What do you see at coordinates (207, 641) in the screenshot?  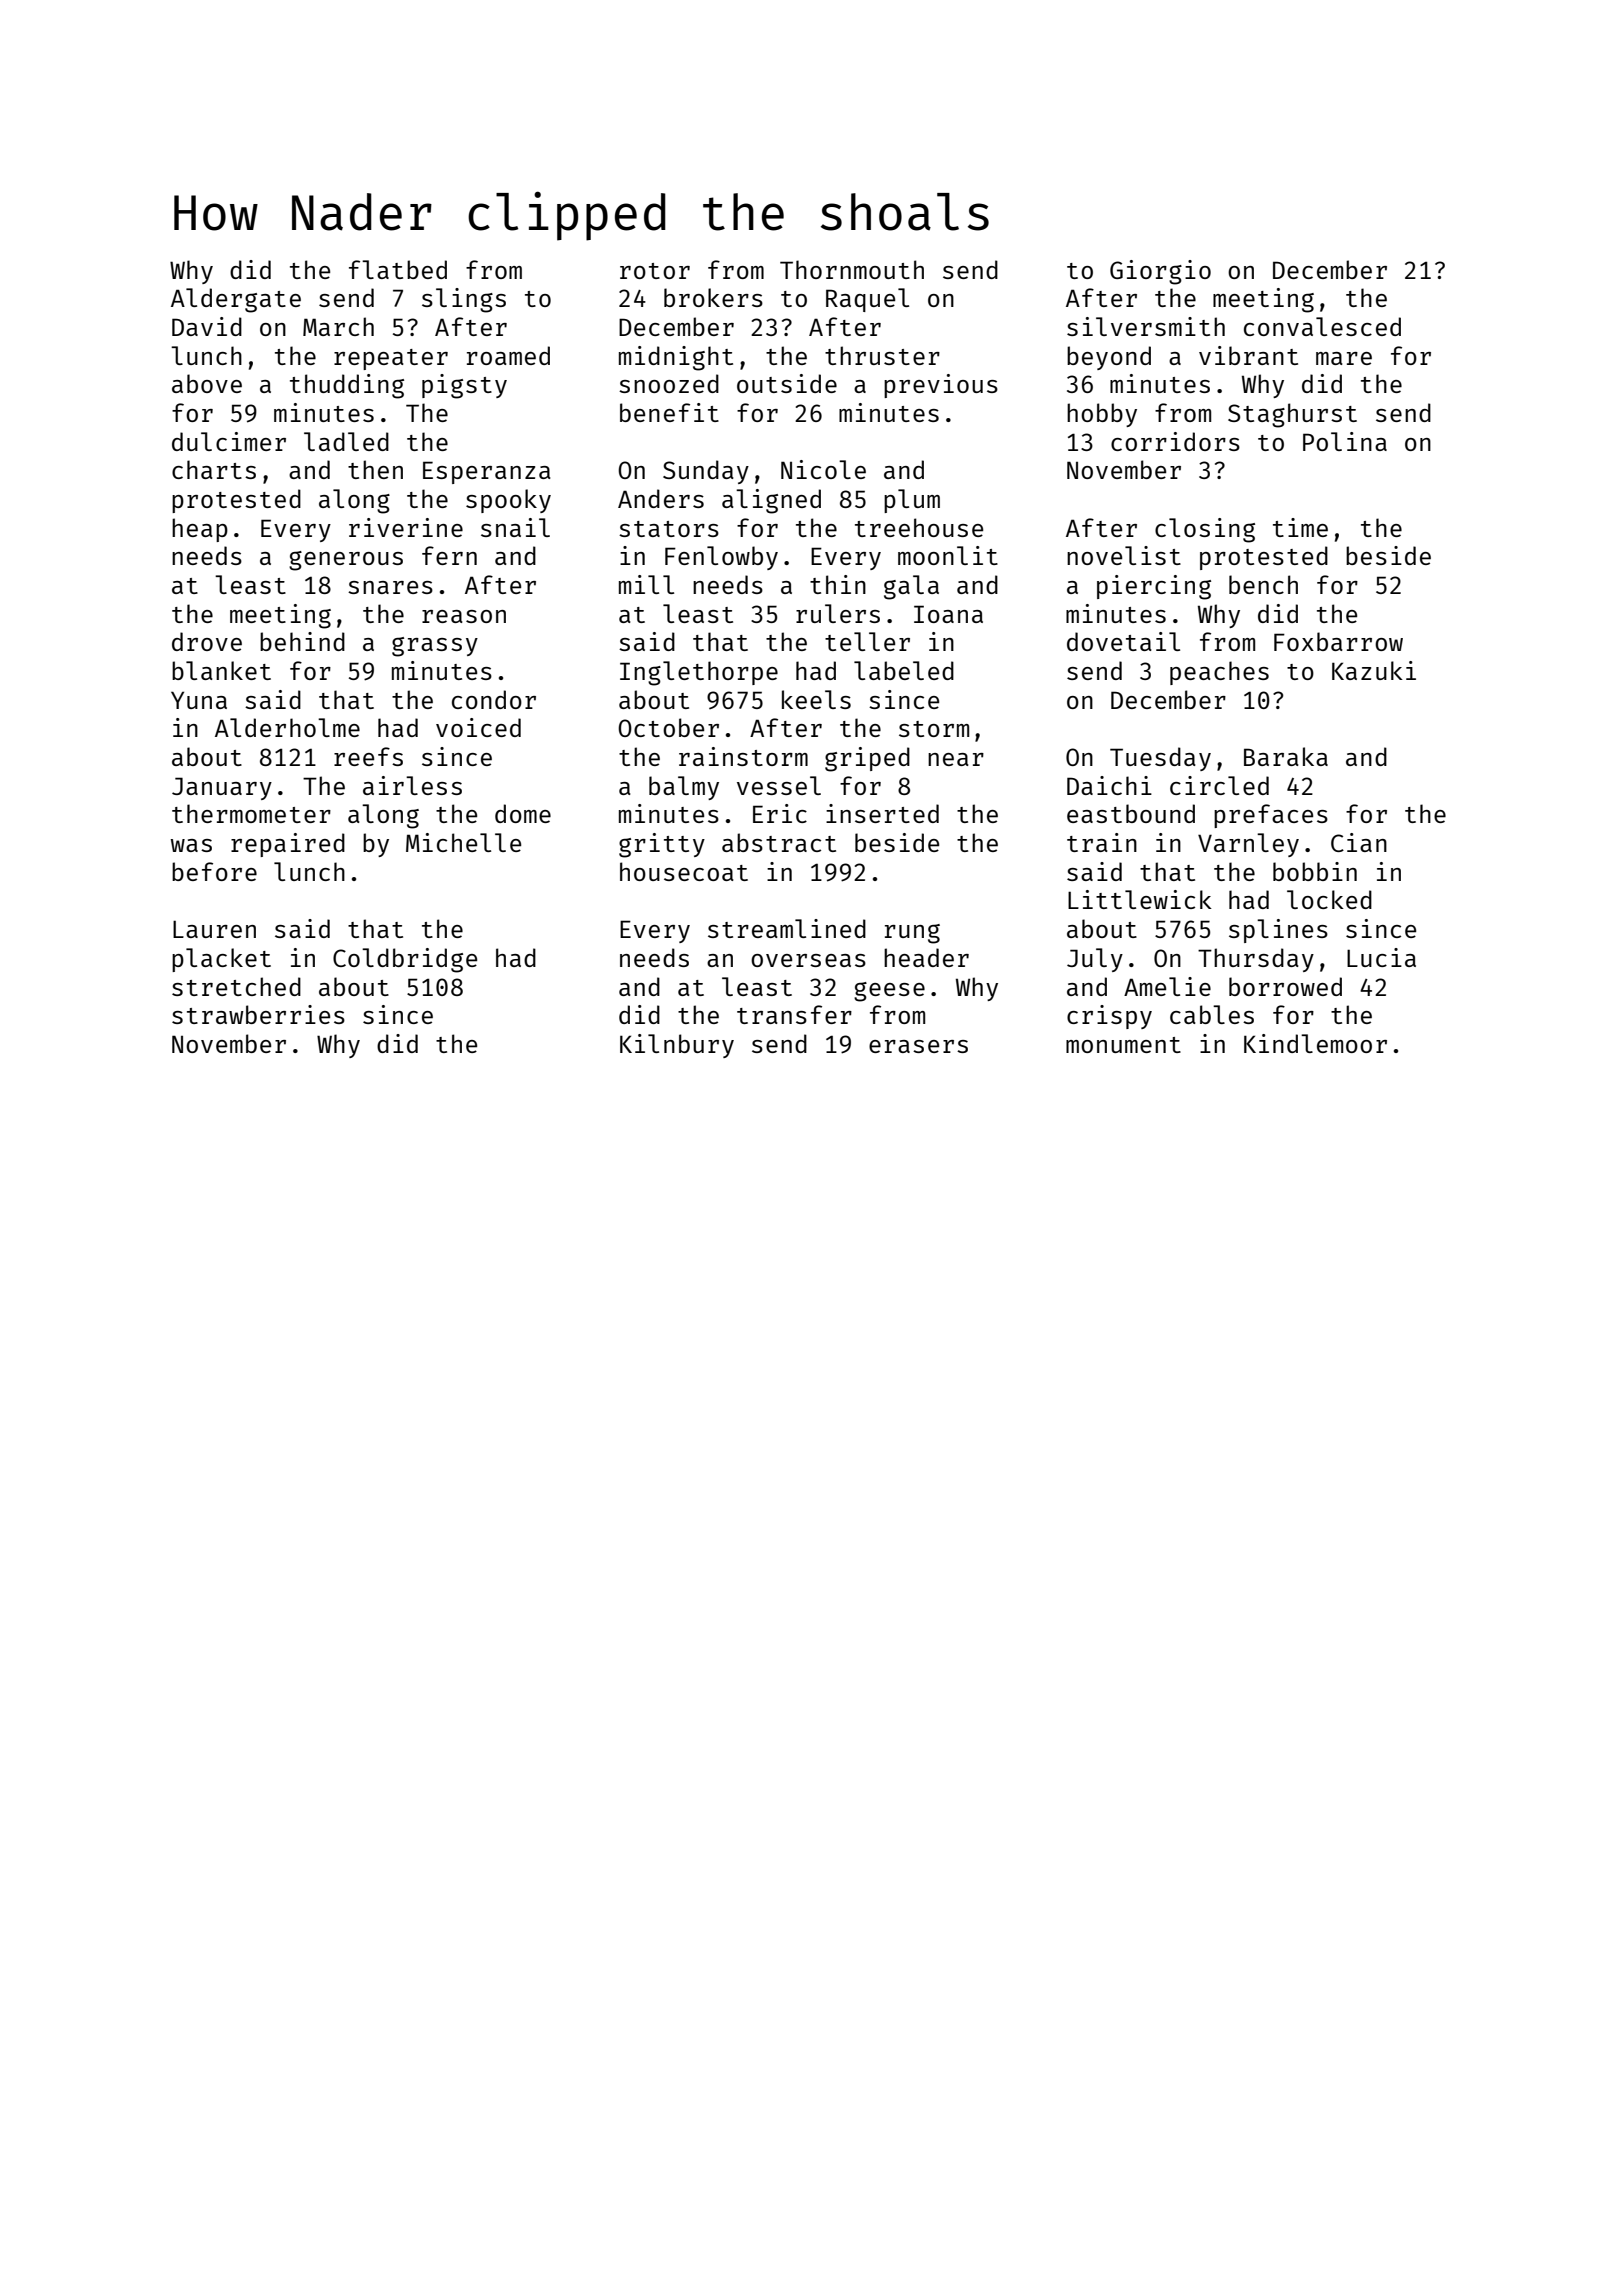 I see `drove` at bounding box center [207, 641].
